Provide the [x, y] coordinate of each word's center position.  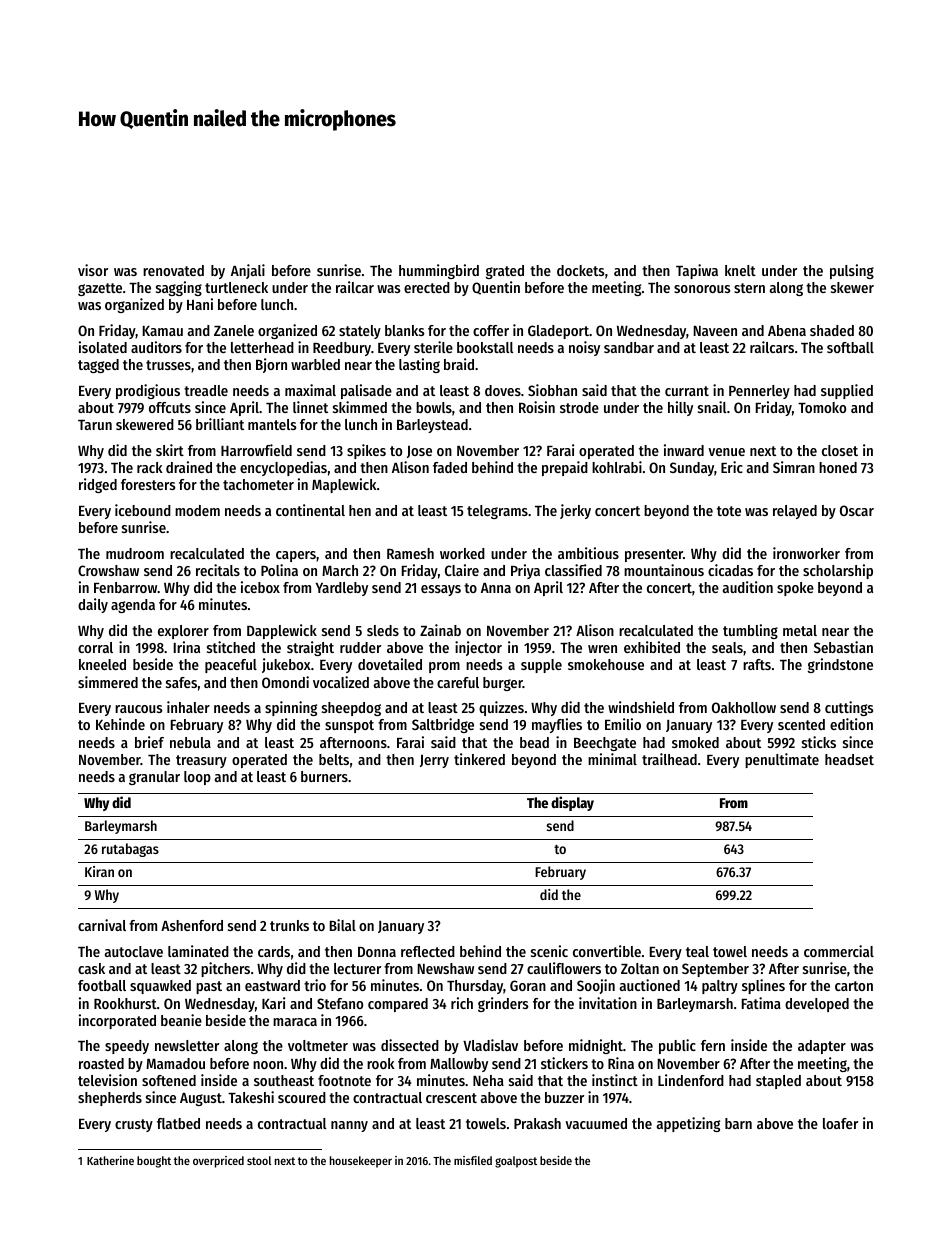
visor [93, 270]
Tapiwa [697, 271]
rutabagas [130, 850]
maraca [295, 1022]
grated [505, 272]
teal [697, 951]
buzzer [564, 1097]
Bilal [343, 925]
